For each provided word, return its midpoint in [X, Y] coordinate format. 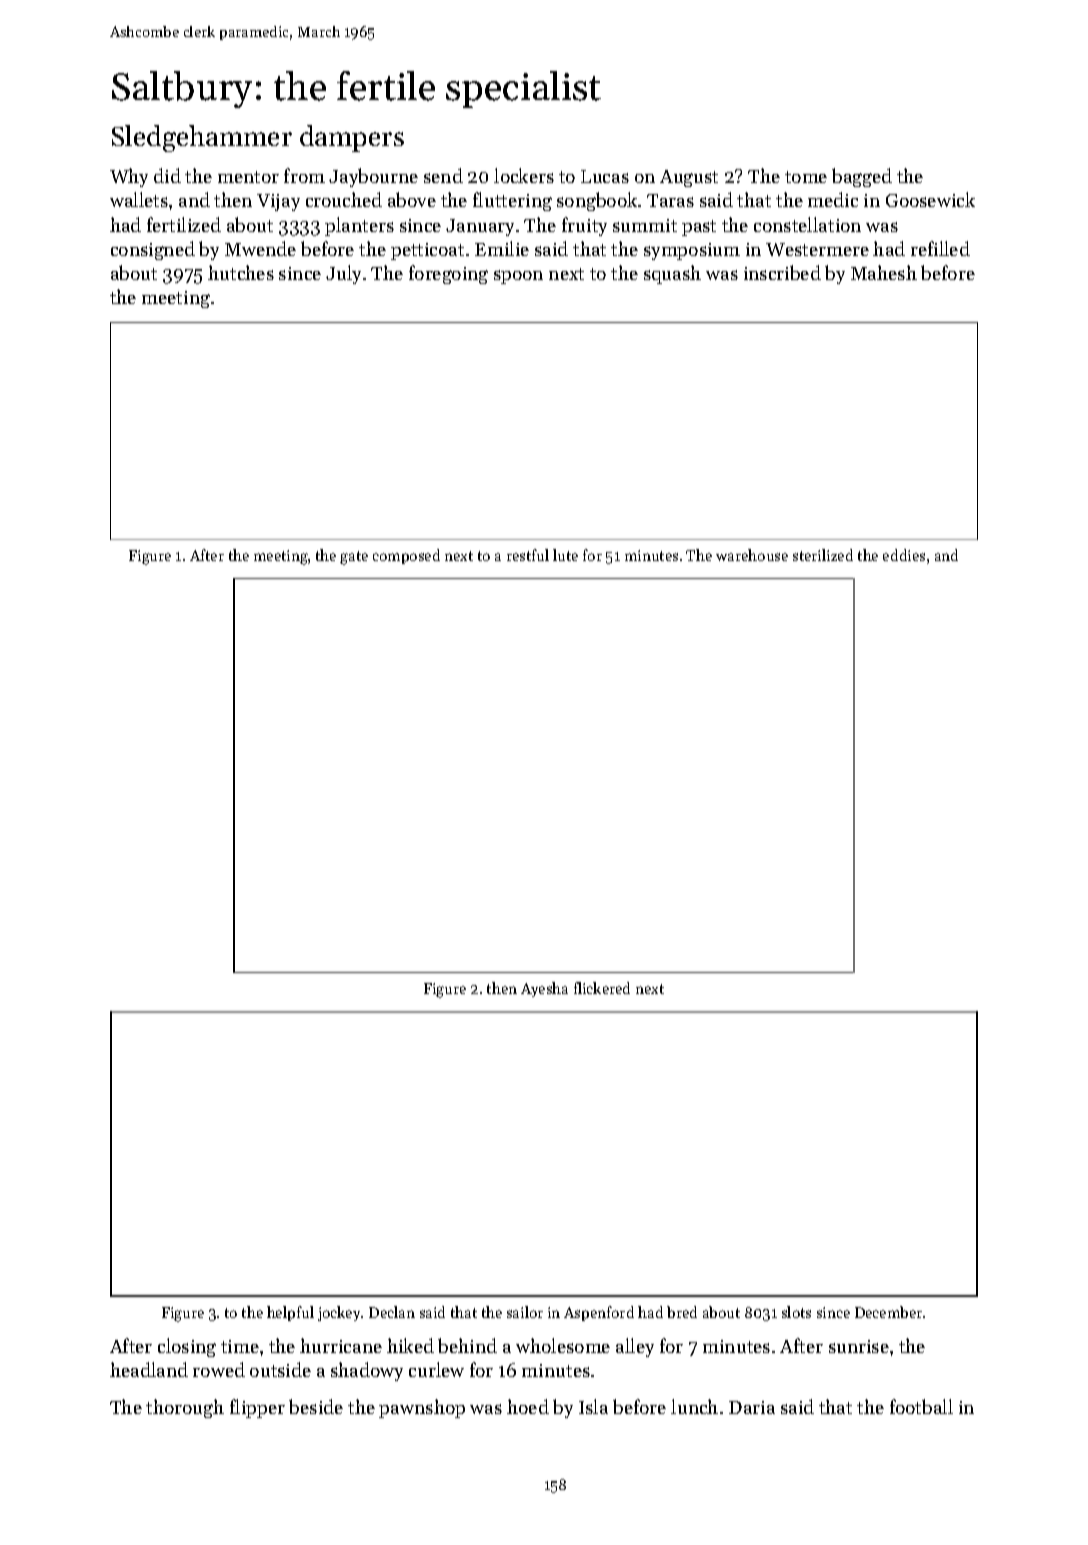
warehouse [752, 555]
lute [565, 555]
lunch [694, 1406]
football [921, 1406]
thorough [185, 1408]
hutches [241, 272]
